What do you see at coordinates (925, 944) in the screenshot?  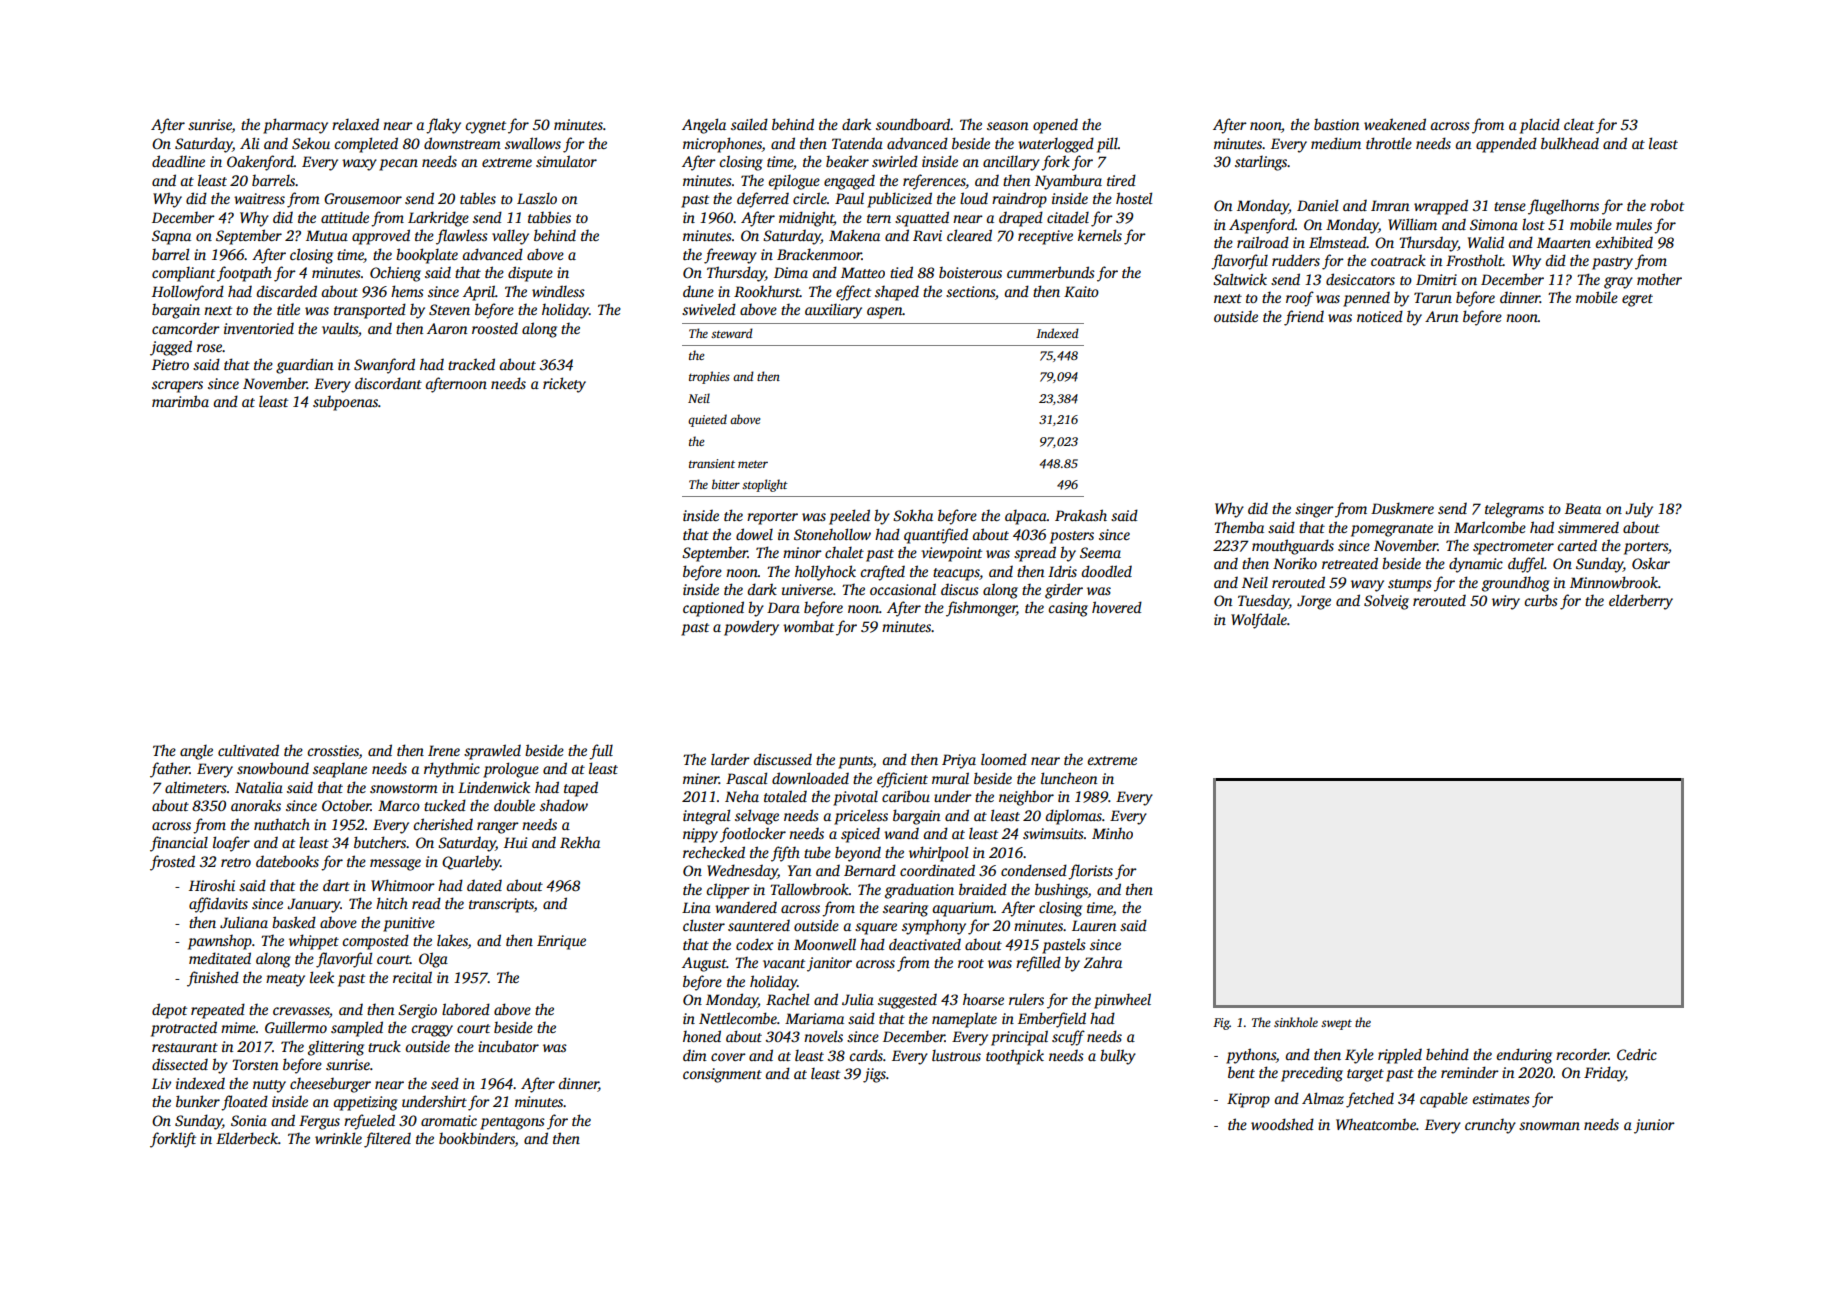 I see `deactivated` at bounding box center [925, 944].
